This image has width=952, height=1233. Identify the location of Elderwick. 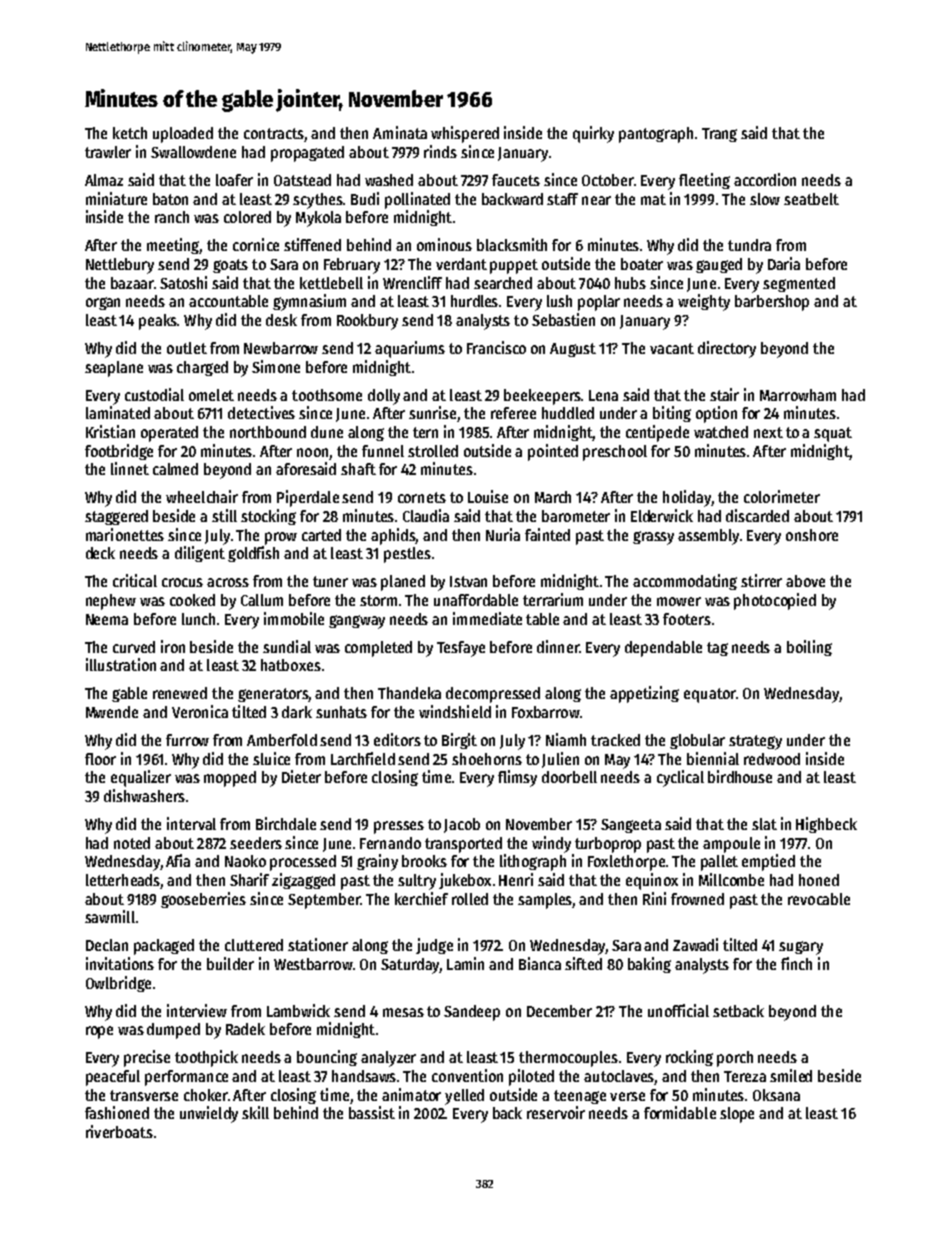
(662, 515).
